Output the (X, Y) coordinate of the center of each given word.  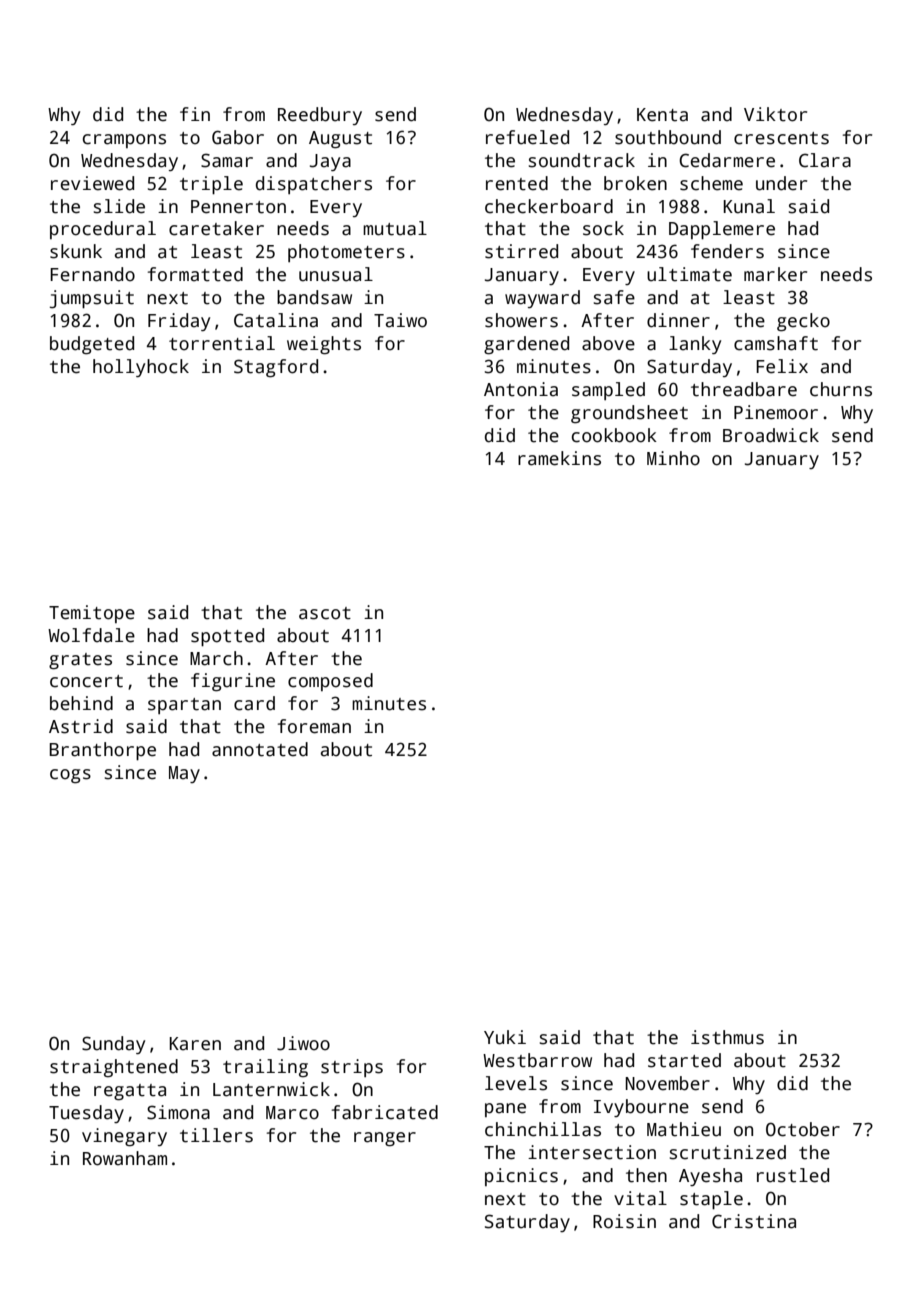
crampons (124, 141)
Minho (673, 458)
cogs (70, 776)
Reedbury (320, 116)
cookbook (614, 435)
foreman (314, 726)
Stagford (276, 368)
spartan (184, 706)
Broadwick (771, 435)
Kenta (662, 115)
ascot (325, 613)
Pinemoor (776, 412)
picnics (521, 1177)
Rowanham (125, 1158)
